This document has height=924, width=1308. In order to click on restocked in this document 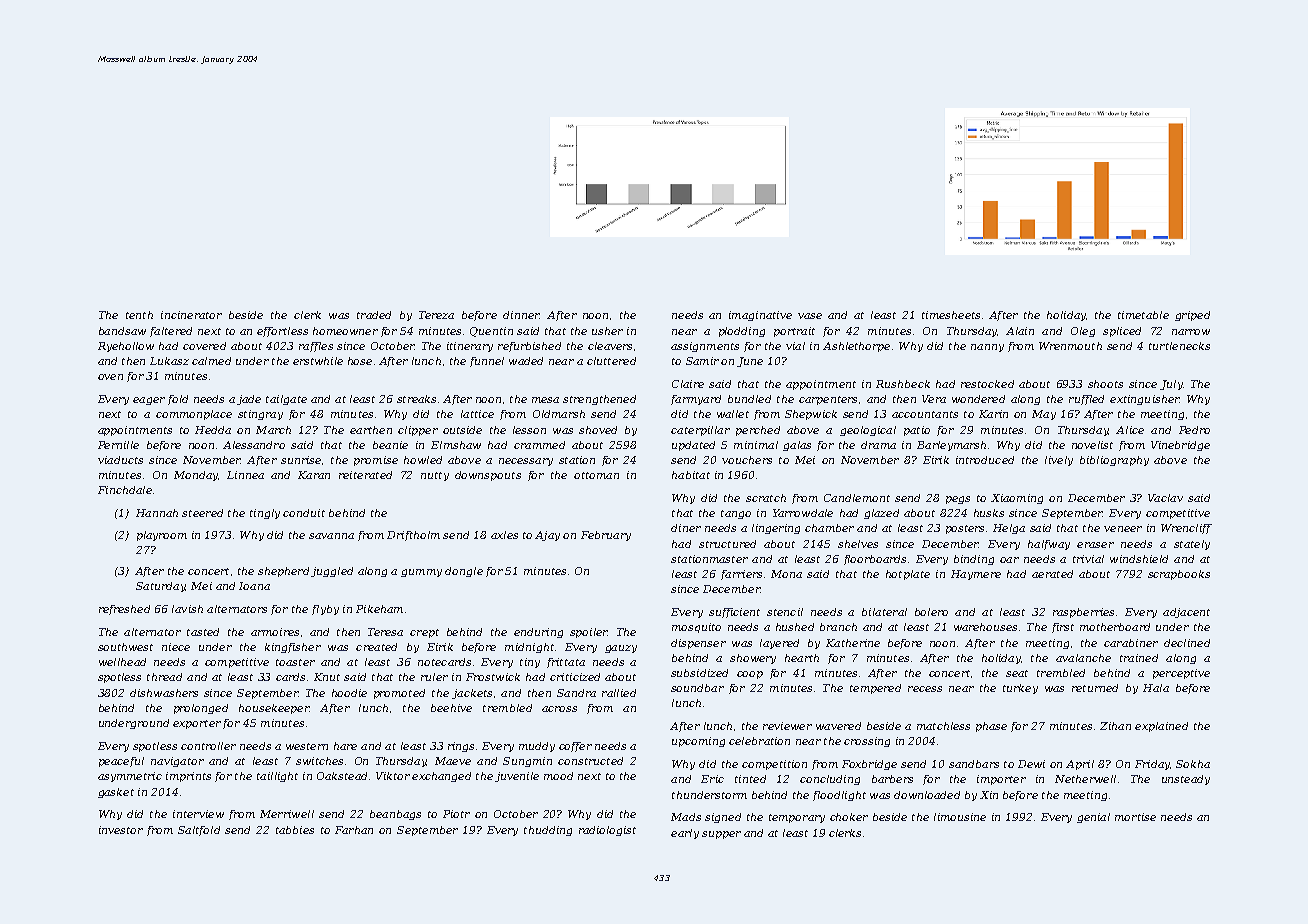, I will do `click(987, 384)`.
